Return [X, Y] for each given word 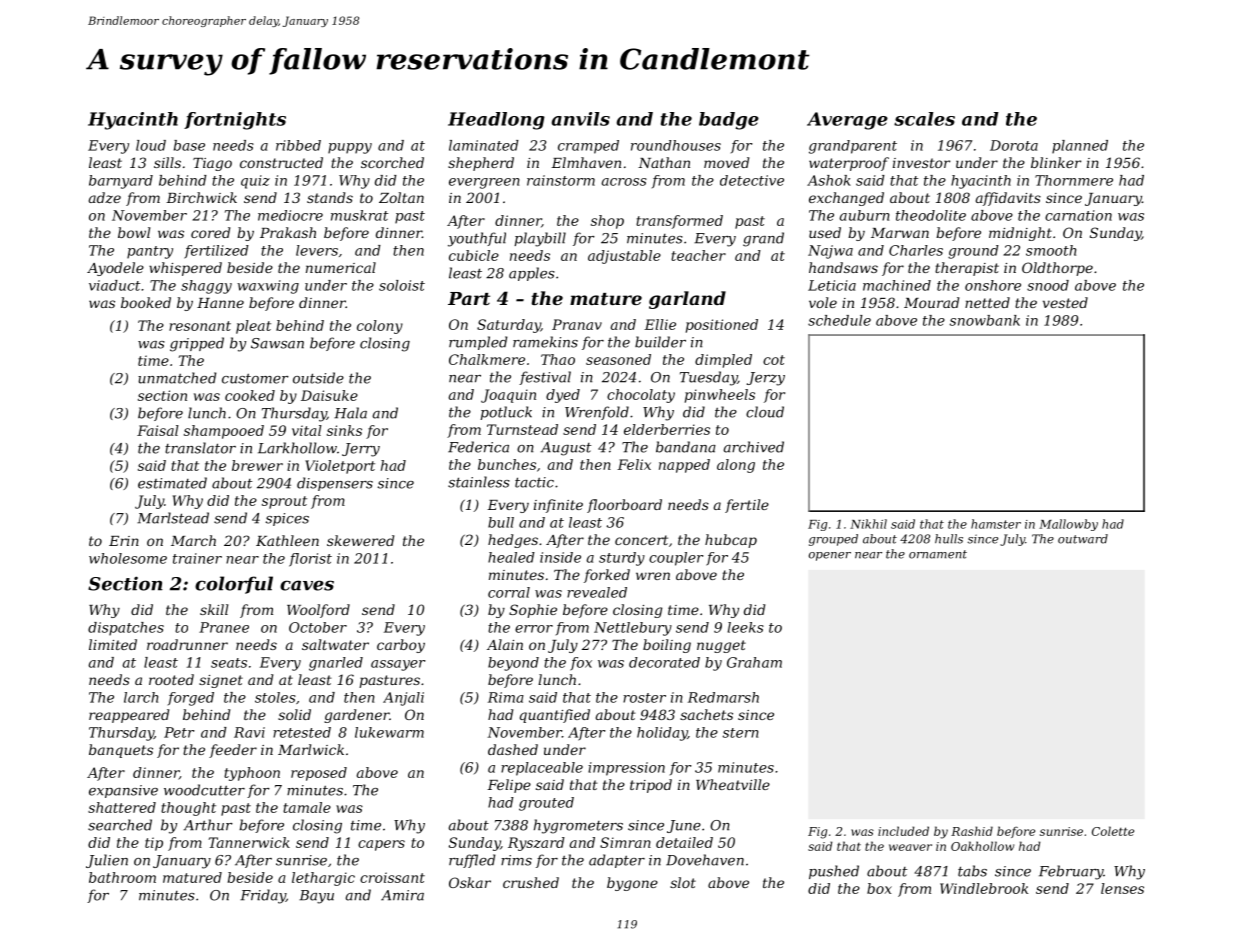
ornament [938, 554]
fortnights [235, 121]
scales [924, 119]
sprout [284, 502]
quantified [555, 716]
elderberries [667, 429]
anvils [581, 119]
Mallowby [1068, 525]
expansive [123, 791]
